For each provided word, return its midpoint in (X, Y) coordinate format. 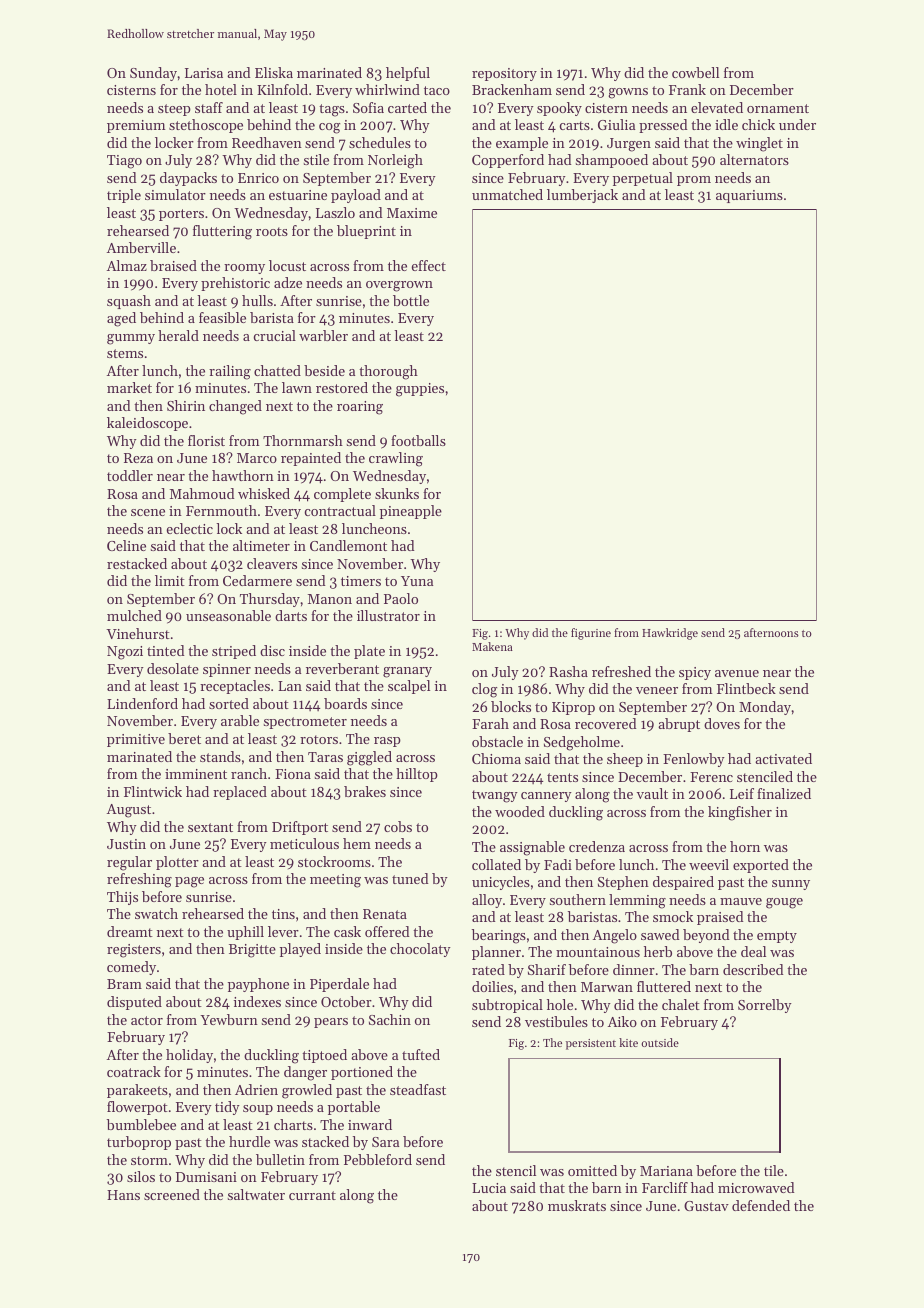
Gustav (706, 1206)
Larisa (204, 73)
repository (504, 74)
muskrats (577, 1205)
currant (312, 1195)
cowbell (695, 72)
